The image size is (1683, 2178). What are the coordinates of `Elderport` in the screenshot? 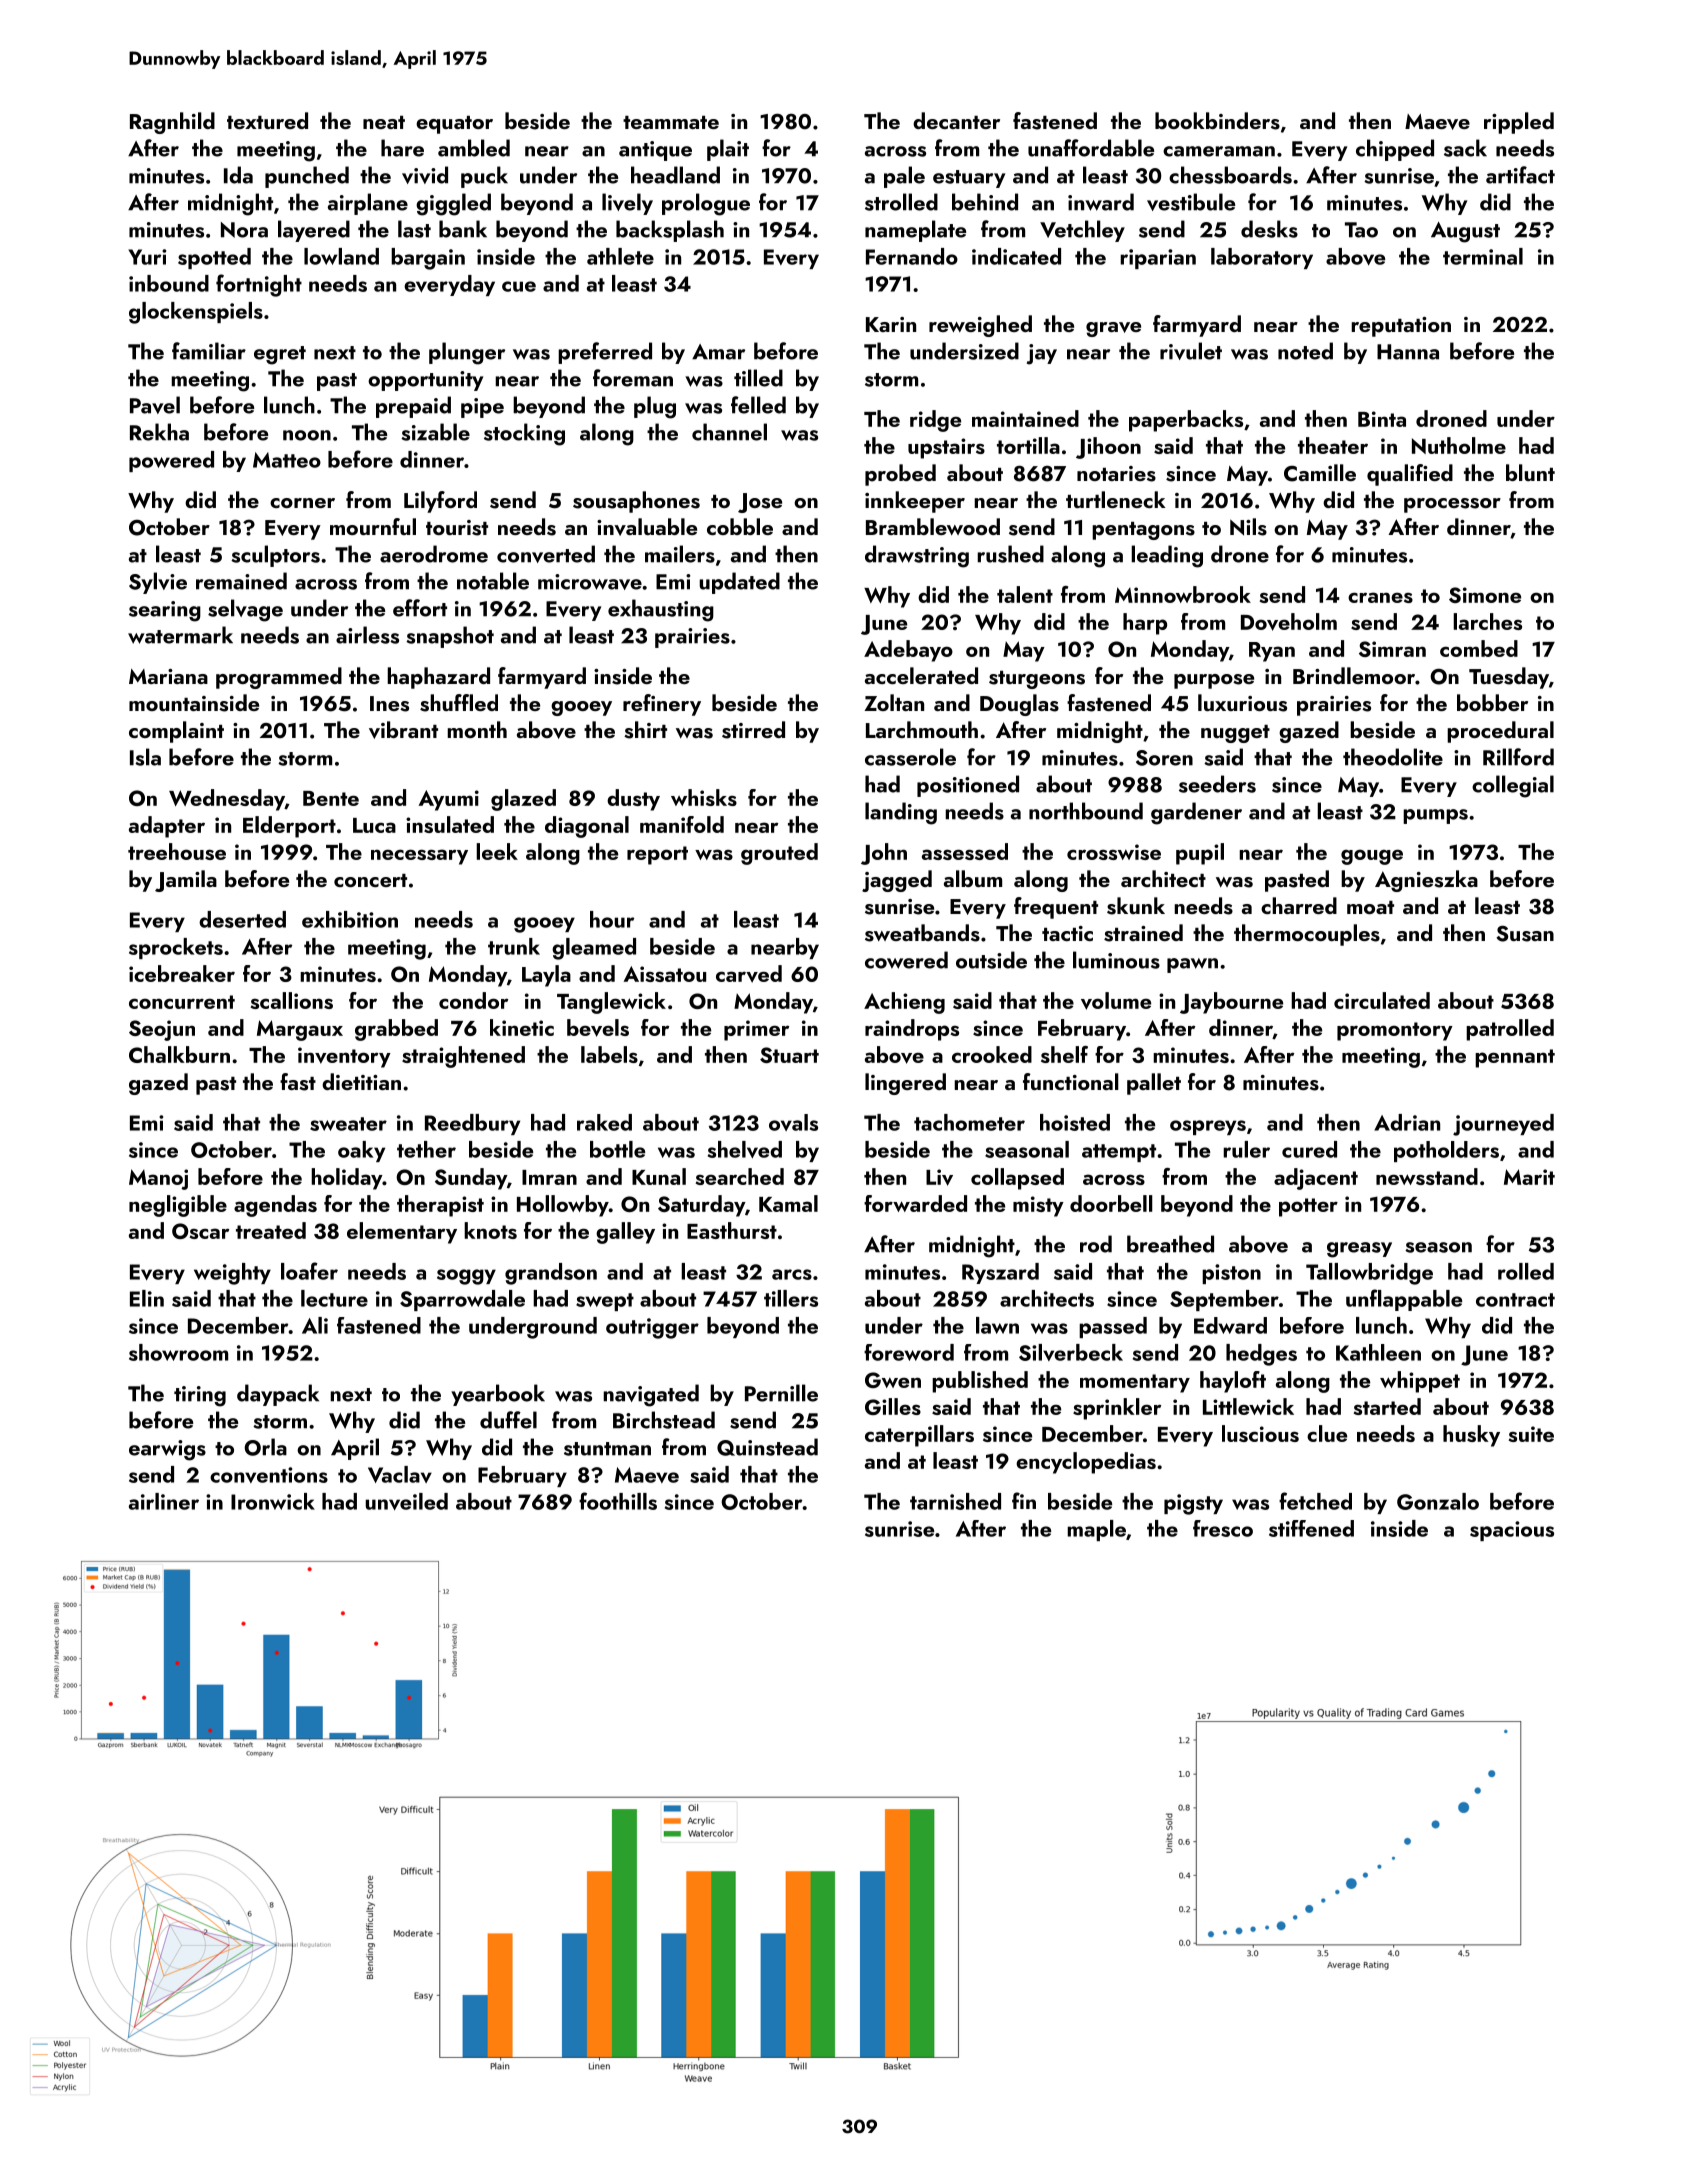 It's located at (289, 827).
